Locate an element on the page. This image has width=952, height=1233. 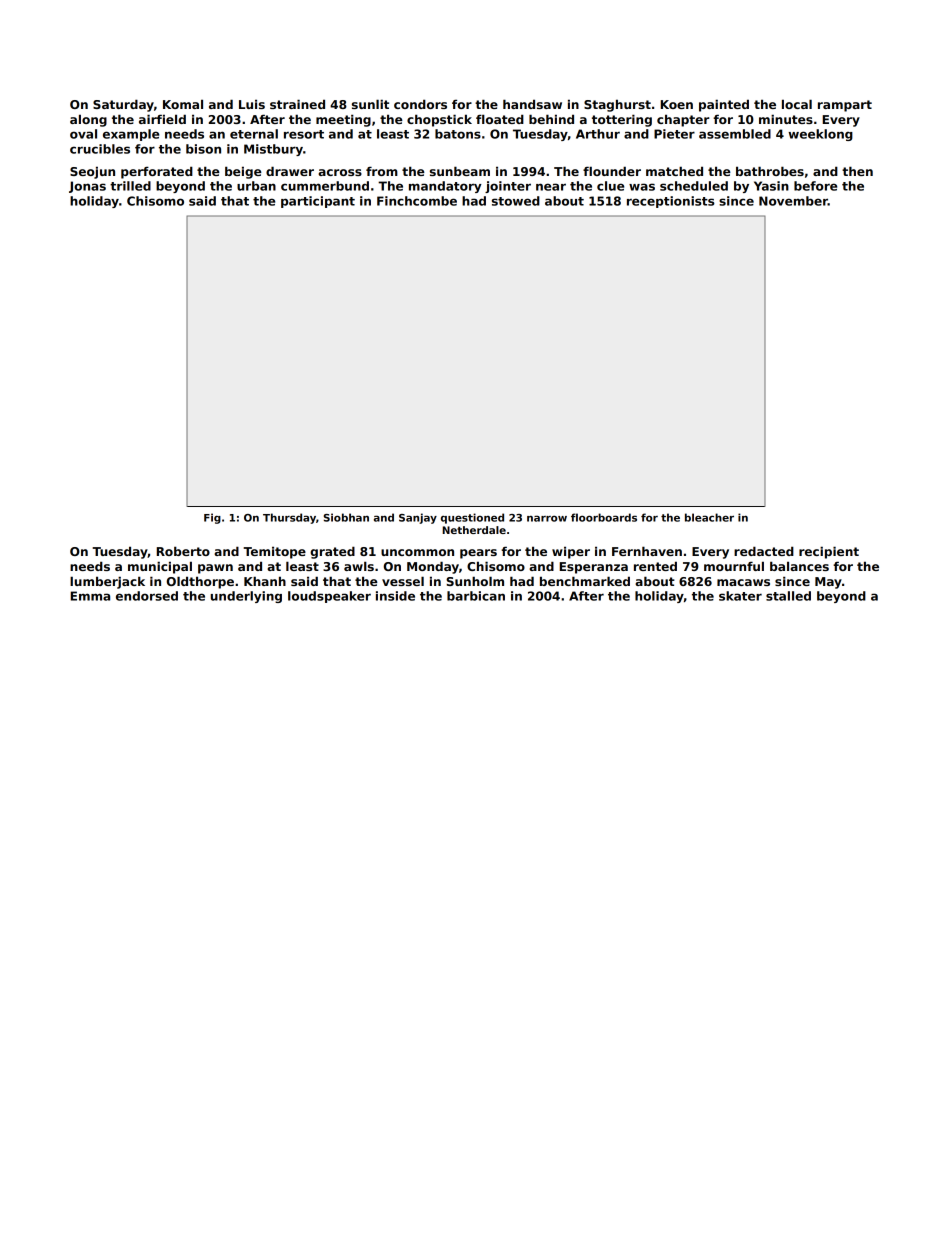
questioned is located at coordinates (472, 518).
